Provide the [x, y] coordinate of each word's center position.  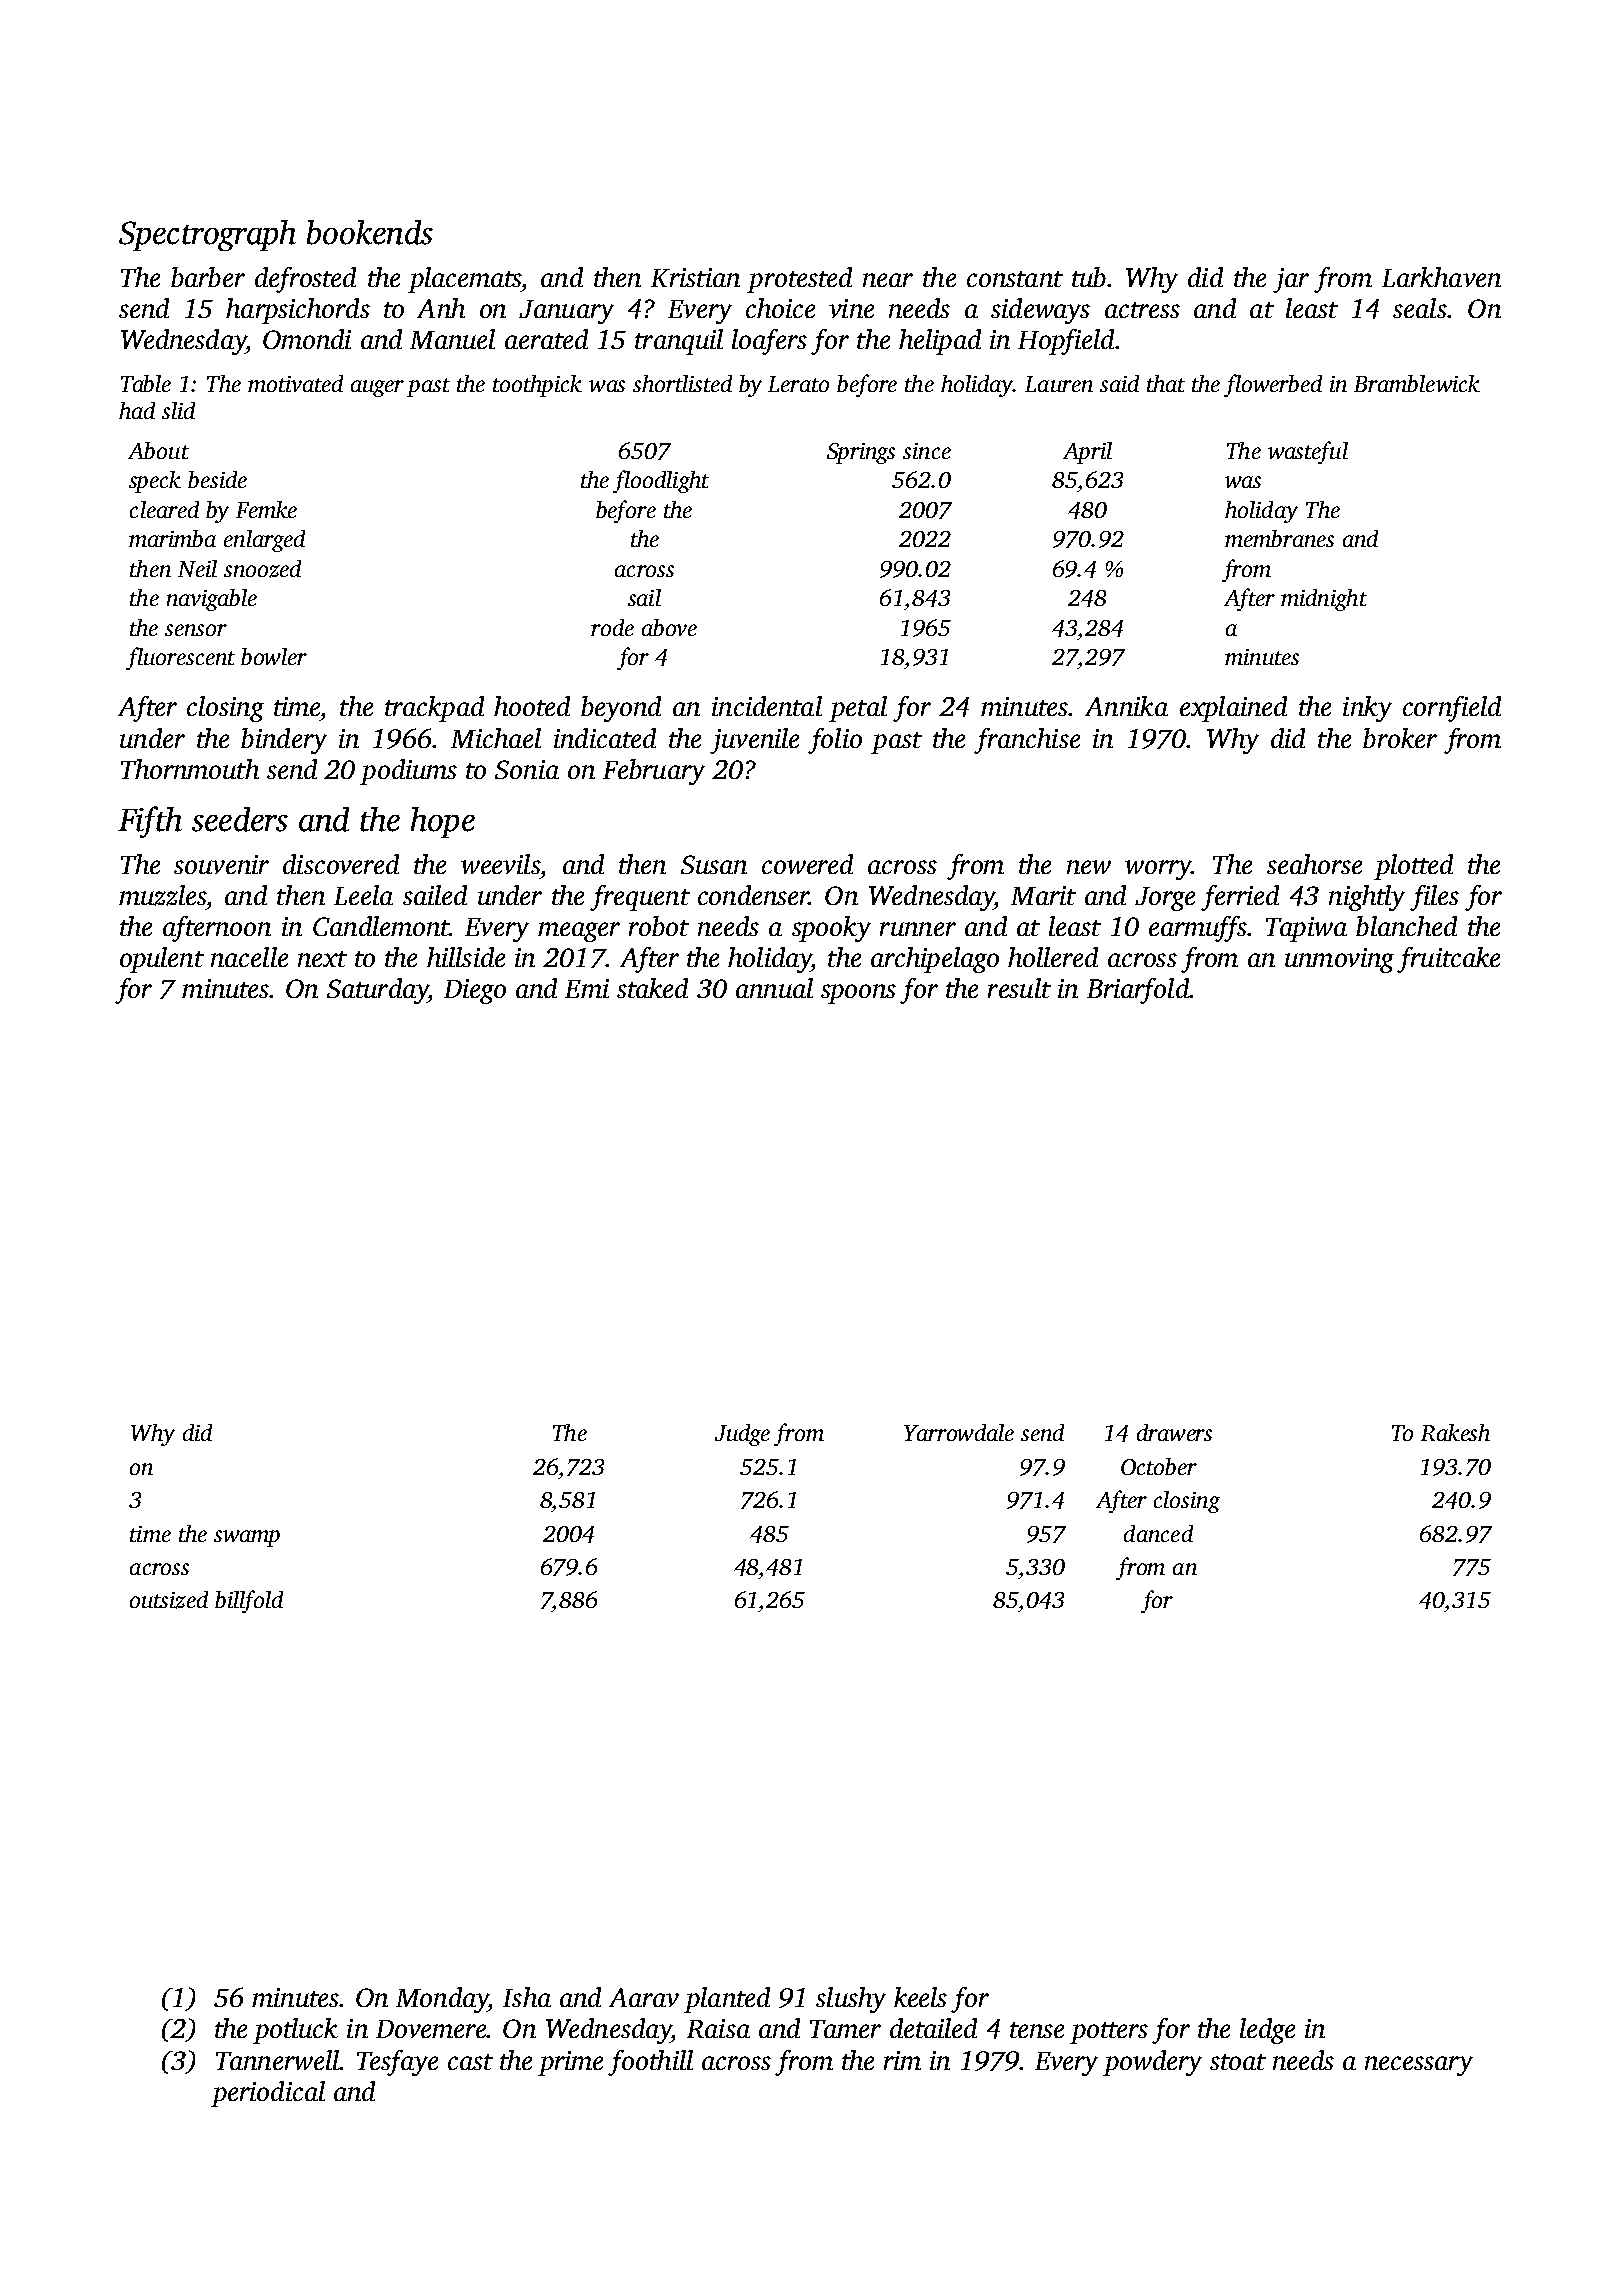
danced [1158, 1533]
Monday [442, 2000]
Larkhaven [1441, 277]
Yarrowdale [959, 1432]
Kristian [695, 277]
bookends [370, 232]
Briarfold [1138, 991]
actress [1142, 310]
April [1087, 453]
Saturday [377, 991]
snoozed [262, 569]
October [1159, 1466]
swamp [247, 1538]
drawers [1174, 1432]
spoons [858, 994]
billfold [249, 1601]
